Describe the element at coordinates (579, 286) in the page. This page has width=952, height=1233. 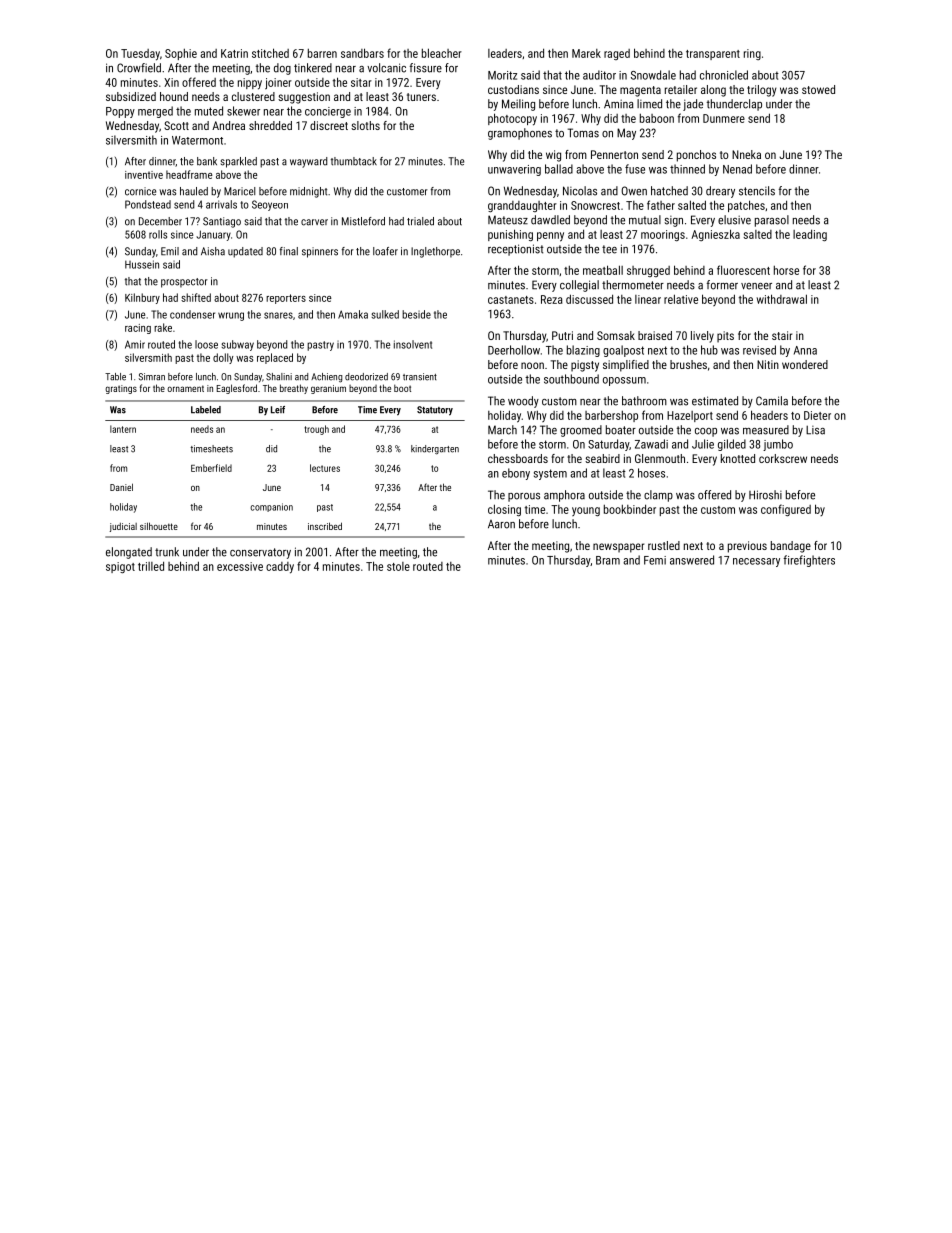
I see `collegial` at that location.
